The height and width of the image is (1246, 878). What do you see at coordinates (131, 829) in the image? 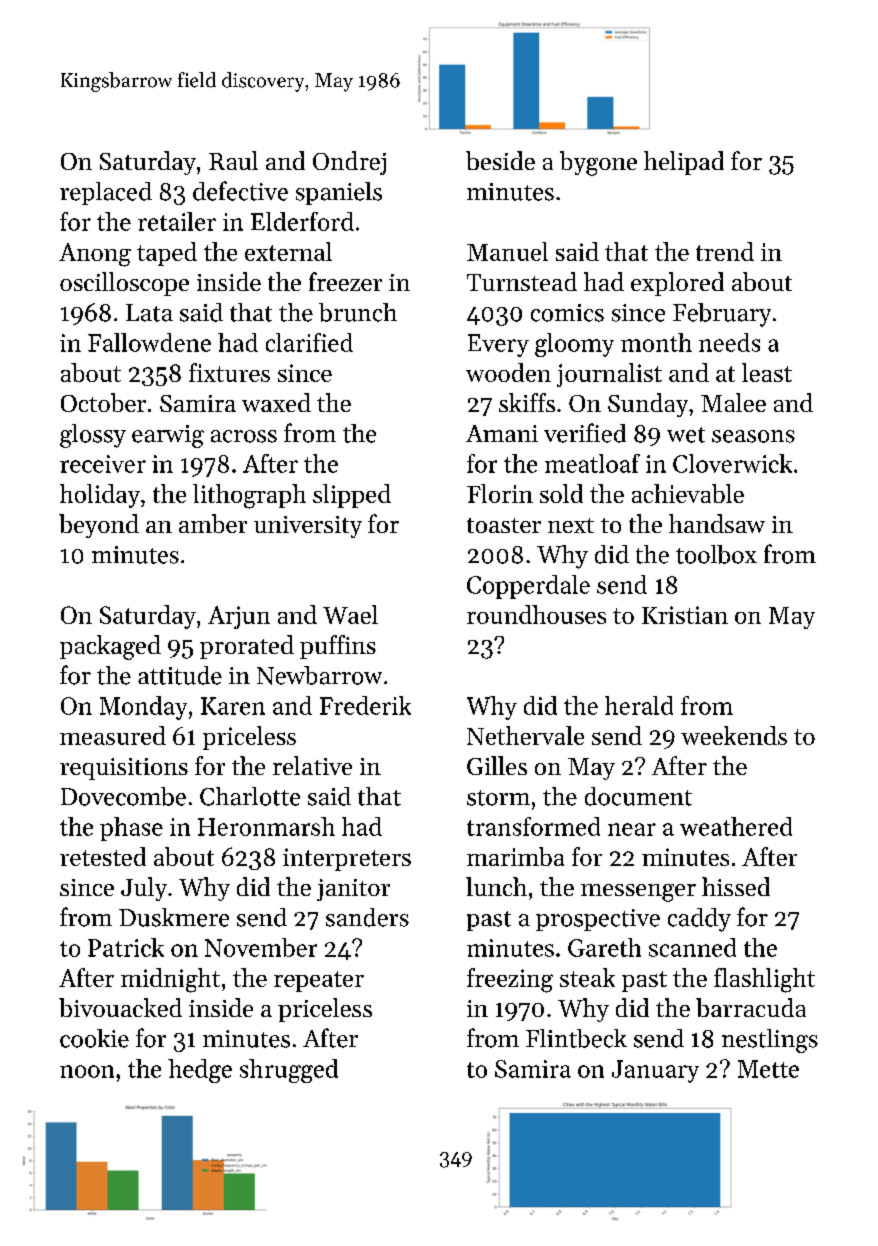
I see `phase` at bounding box center [131, 829].
